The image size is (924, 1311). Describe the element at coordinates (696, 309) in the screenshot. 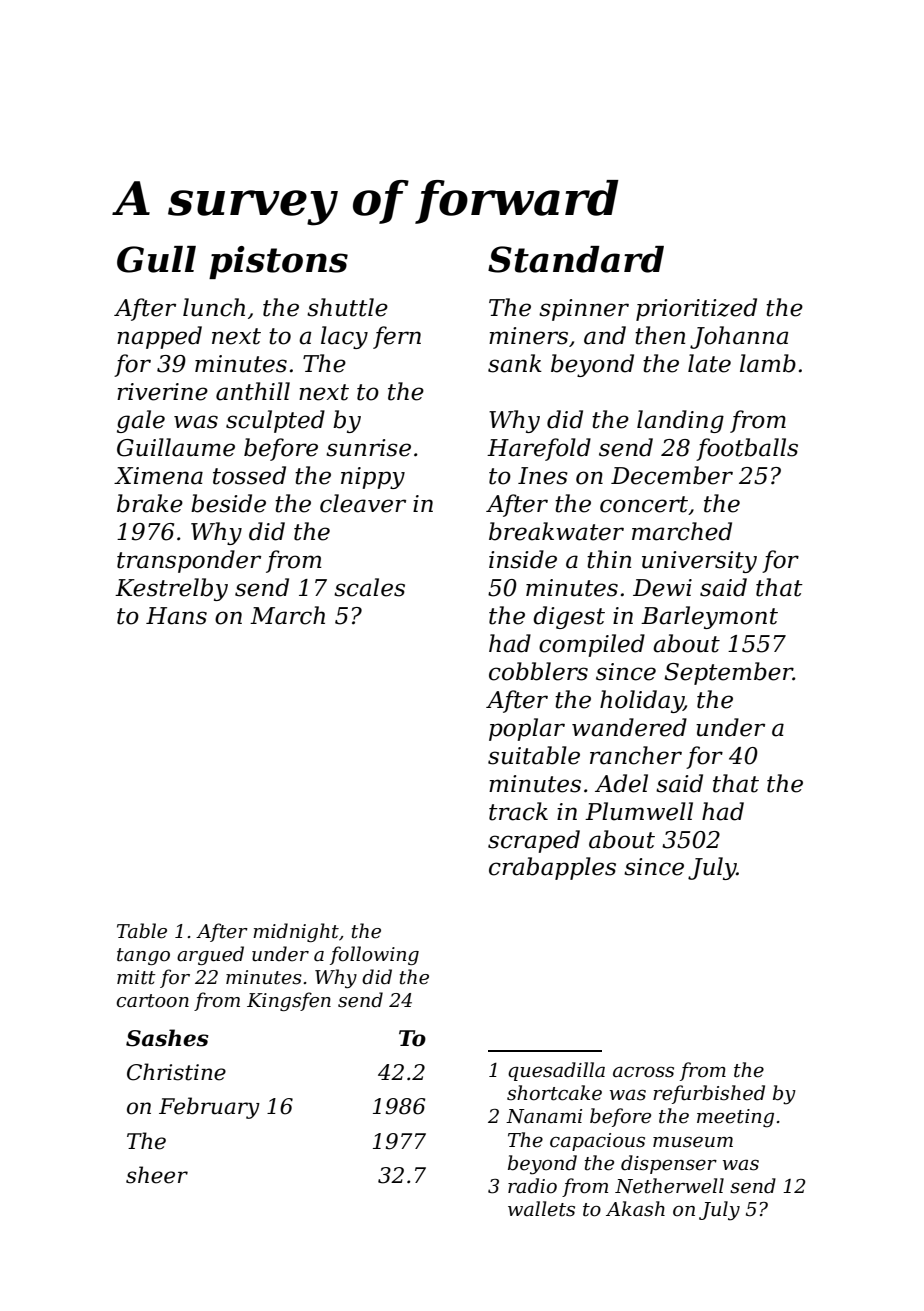

I see `prioritized` at that location.
